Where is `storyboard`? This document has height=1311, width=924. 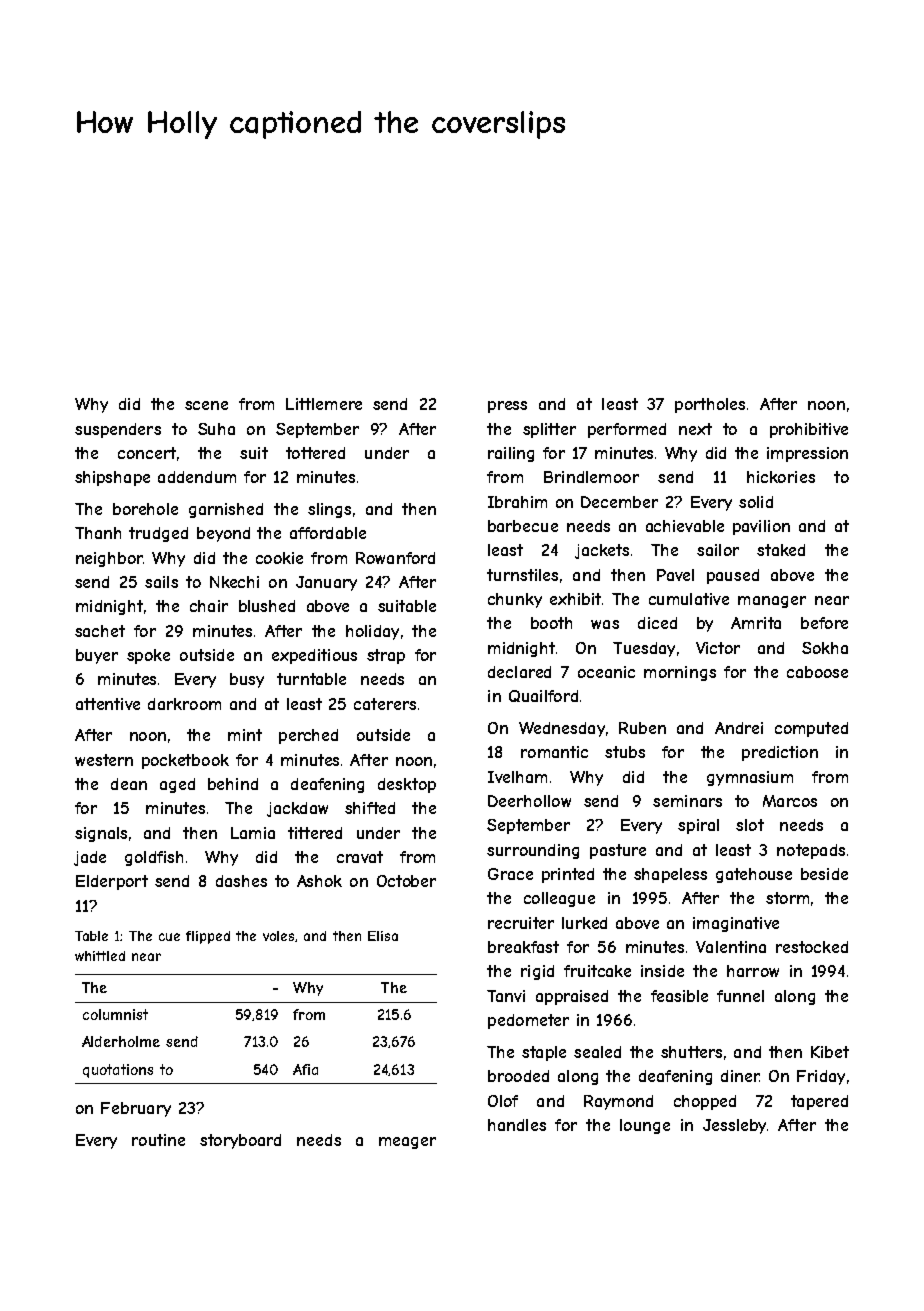 storyboard is located at coordinates (240, 1141).
